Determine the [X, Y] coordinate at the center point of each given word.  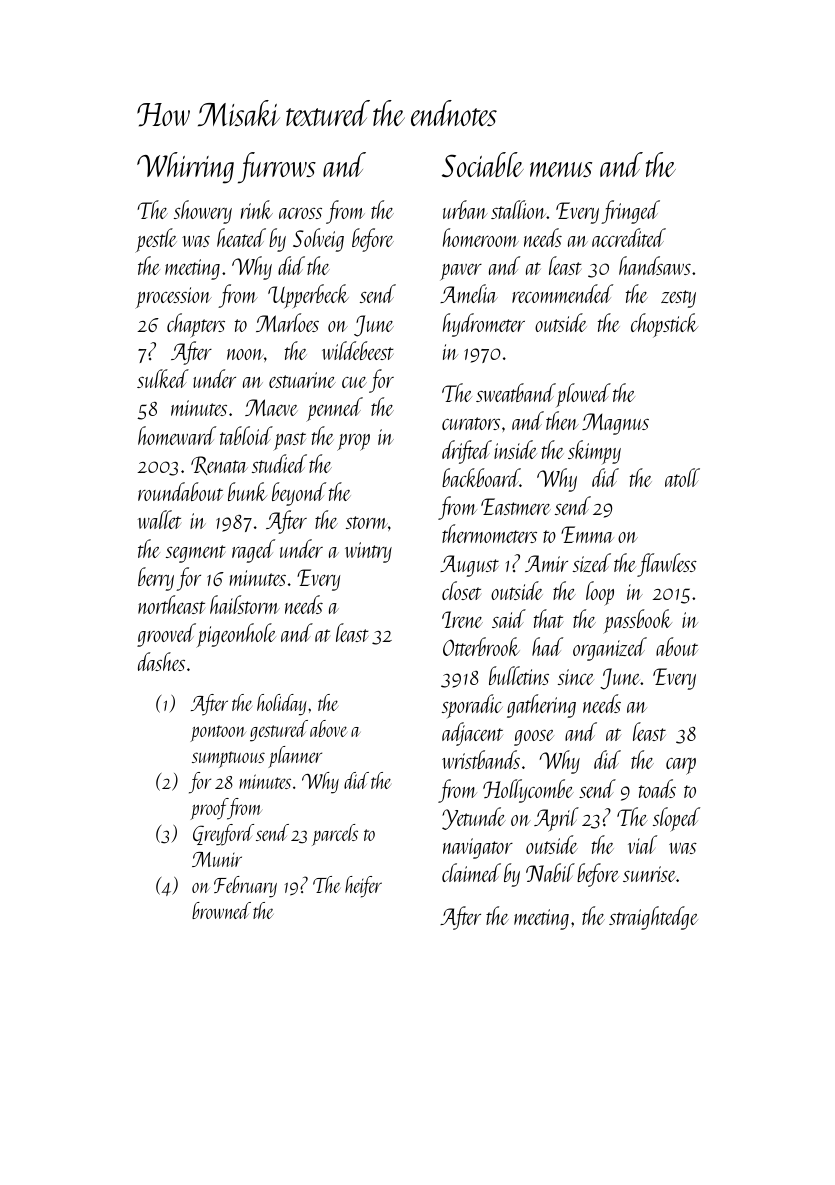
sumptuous [228, 759]
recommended [562, 293]
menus [561, 169]
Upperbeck [308, 296]
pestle [156, 240]
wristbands [481, 759]
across [300, 213]
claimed [471, 872]
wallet [159, 519]
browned [221, 910]
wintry [368, 552]
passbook [637, 621]
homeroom [481, 237]
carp [681, 766]
